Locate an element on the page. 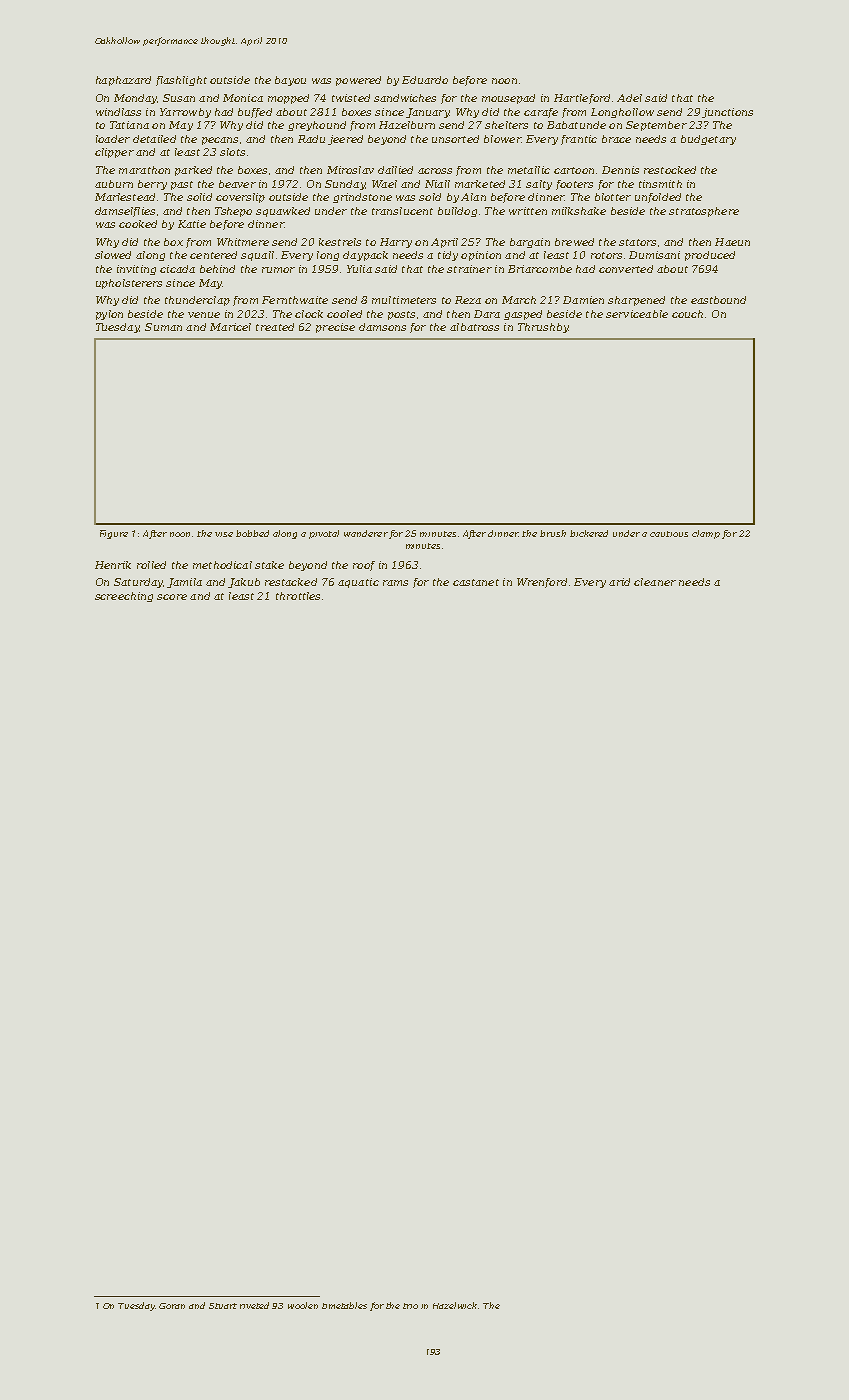 The height and width of the image is (1400, 849). trio is located at coordinates (410, 1306).
